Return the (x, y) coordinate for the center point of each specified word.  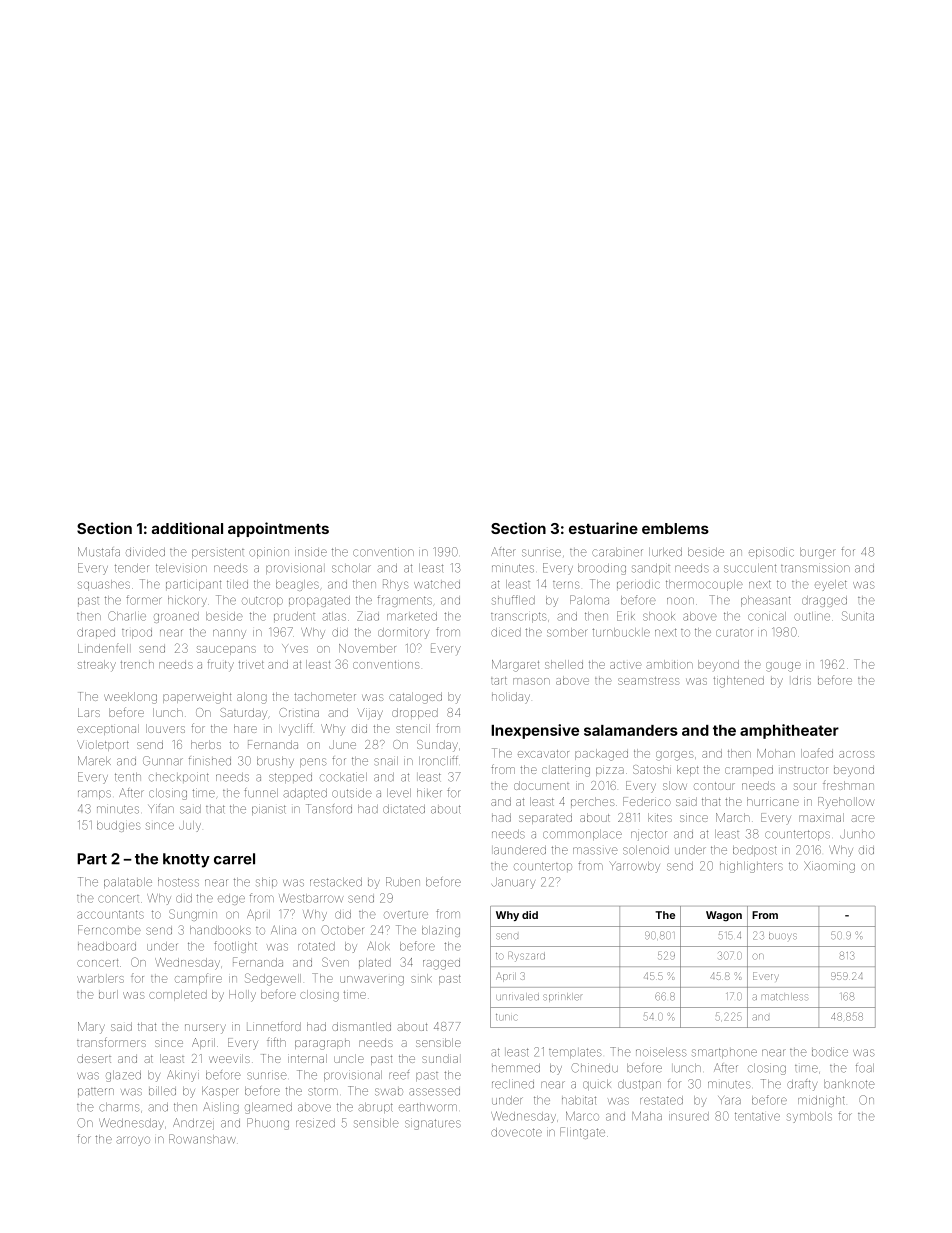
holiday (511, 698)
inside (311, 552)
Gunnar (163, 761)
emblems (675, 528)
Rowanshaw (202, 1139)
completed (178, 995)
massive (595, 851)
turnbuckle (621, 632)
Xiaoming (829, 867)
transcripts (518, 617)
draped (96, 632)
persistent (218, 553)
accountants (110, 914)
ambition (670, 664)
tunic (507, 1017)
